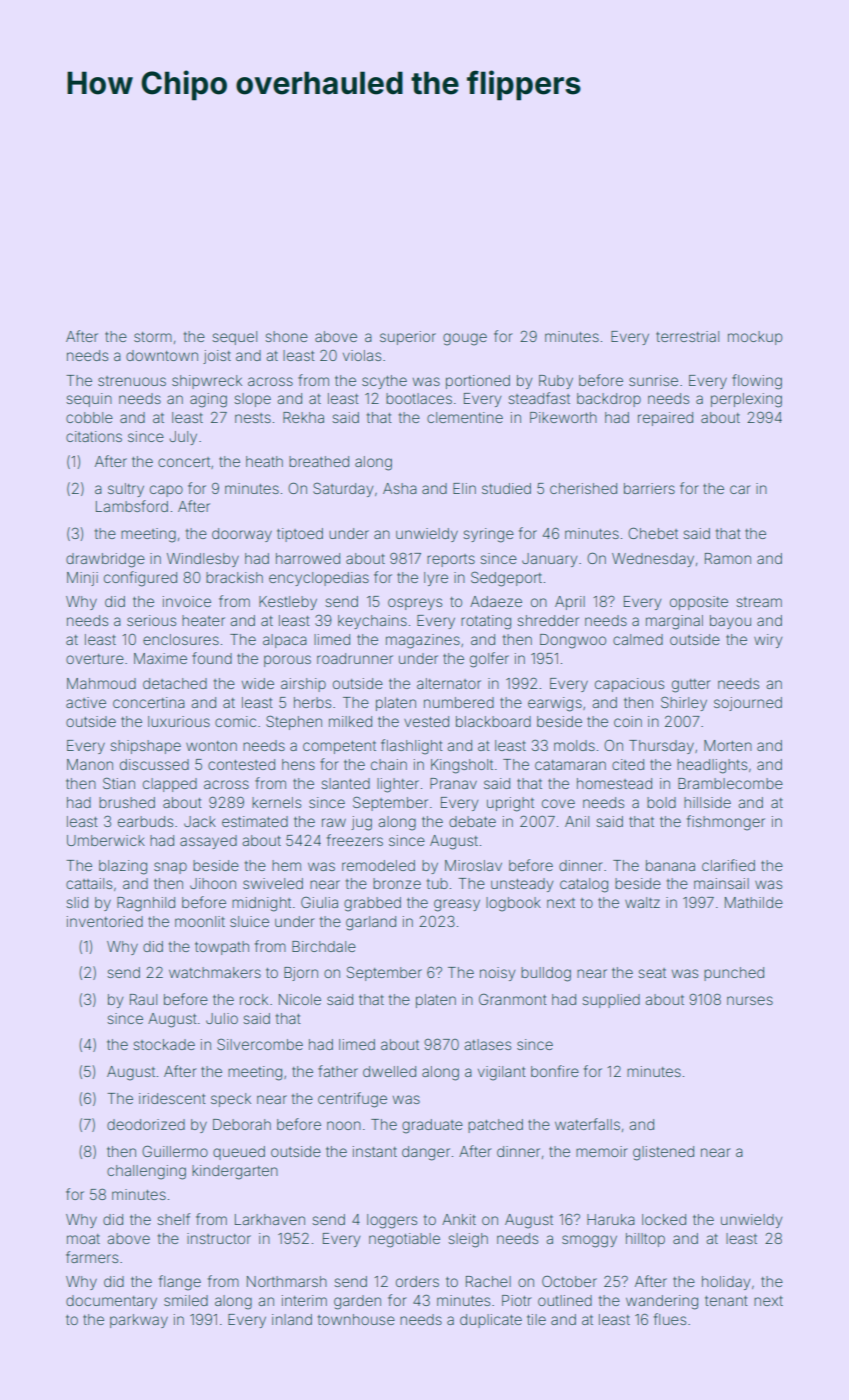 The height and width of the screenshot is (1400, 849). Describe the element at coordinates (389, 1071) in the screenshot. I see `dwelled` at that location.
